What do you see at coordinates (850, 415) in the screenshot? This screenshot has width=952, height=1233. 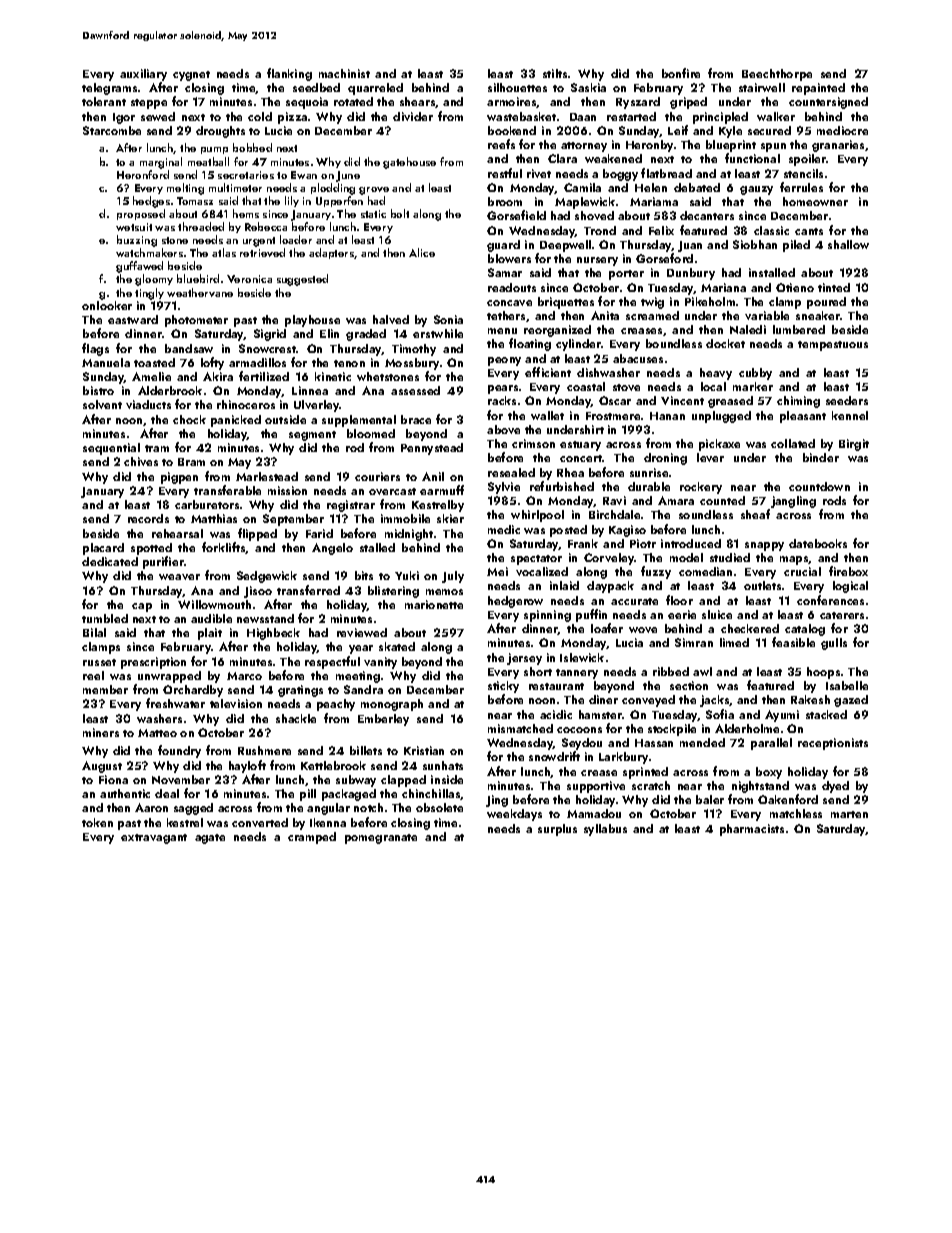 I see `kennel` at bounding box center [850, 415].
